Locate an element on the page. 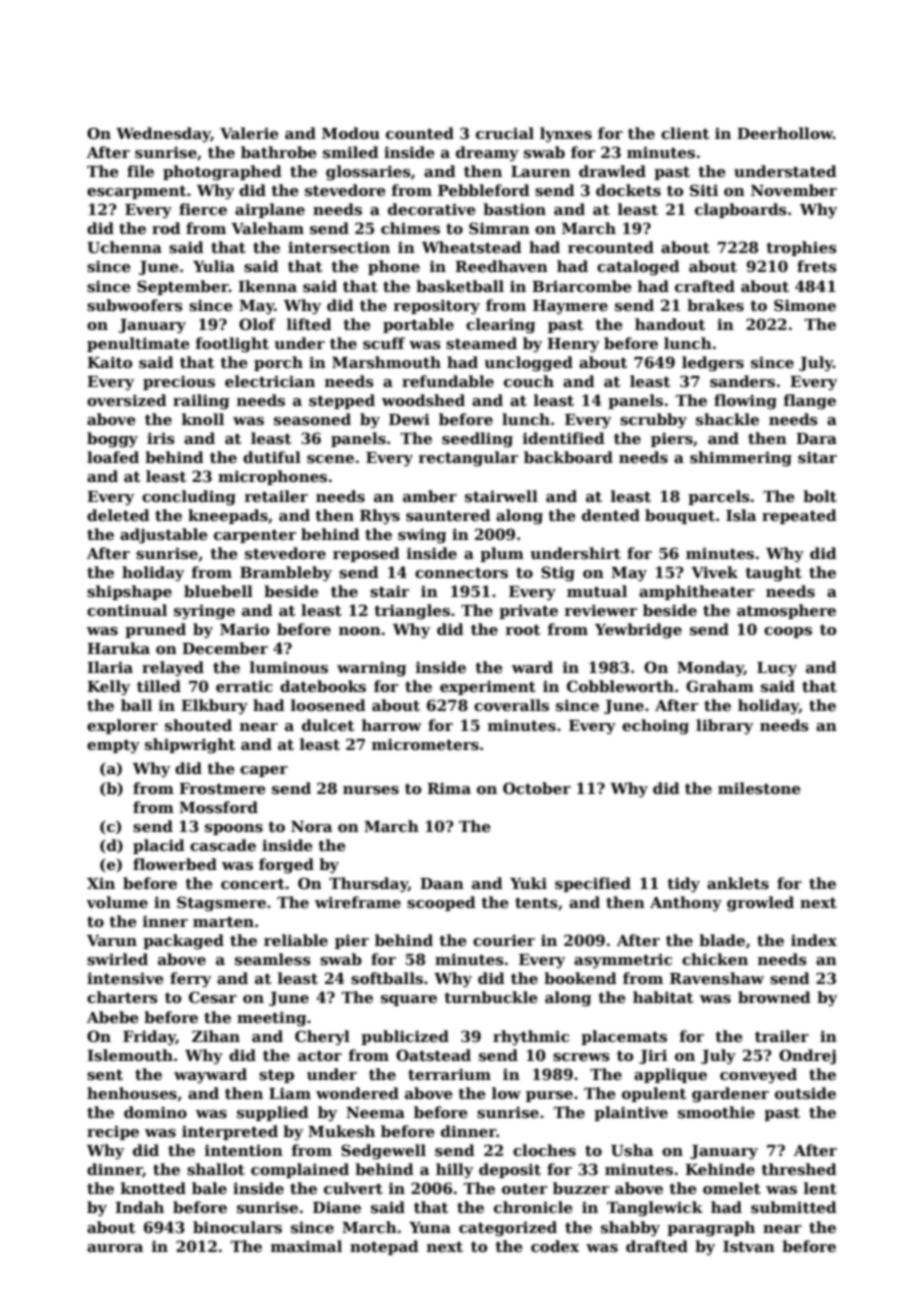  categorized is located at coordinates (508, 1229).
